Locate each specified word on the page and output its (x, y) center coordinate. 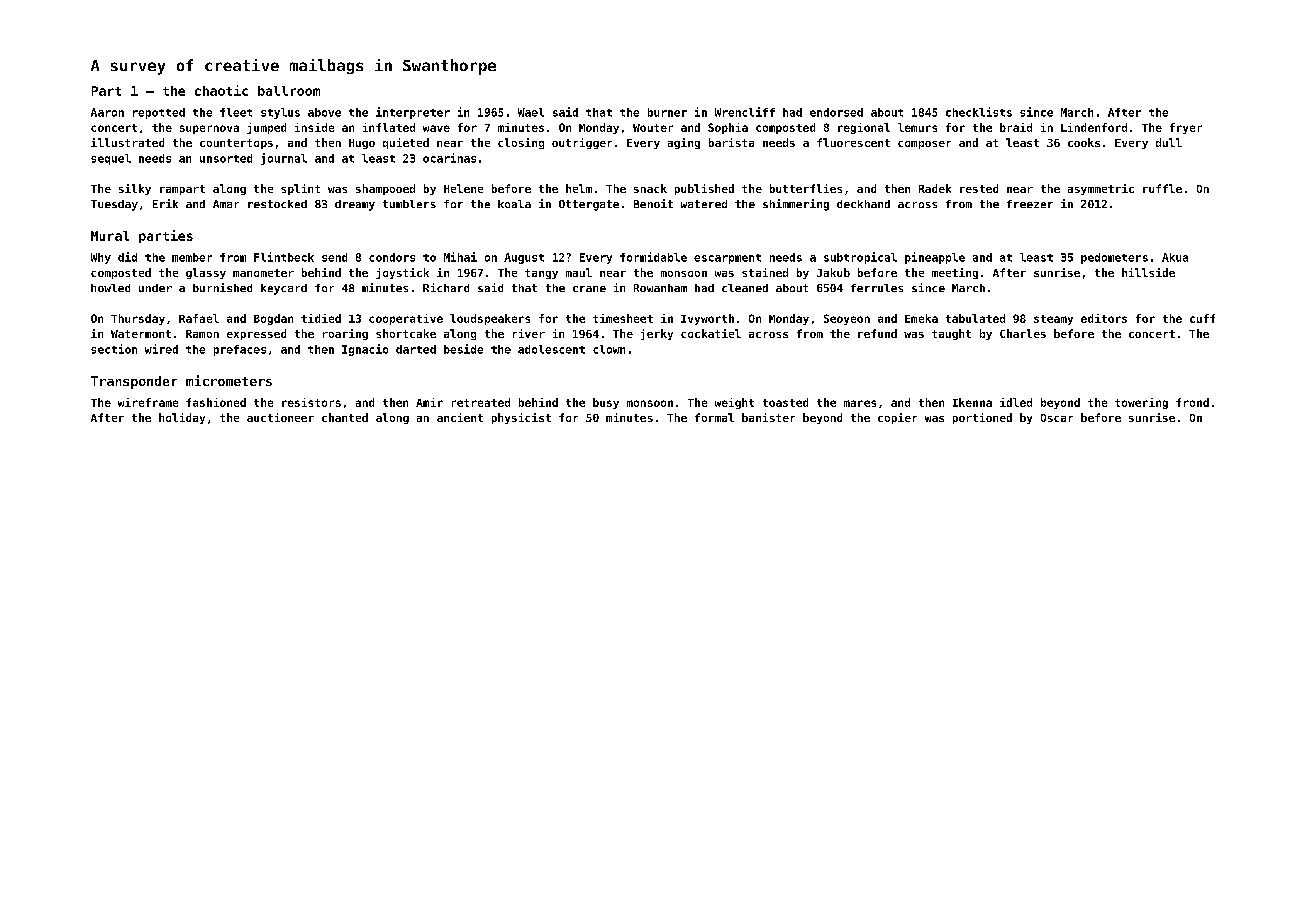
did (127, 257)
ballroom (289, 91)
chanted (345, 417)
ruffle (1162, 188)
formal (714, 417)
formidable (653, 257)
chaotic (221, 90)
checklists (979, 112)
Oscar (1057, 418)
